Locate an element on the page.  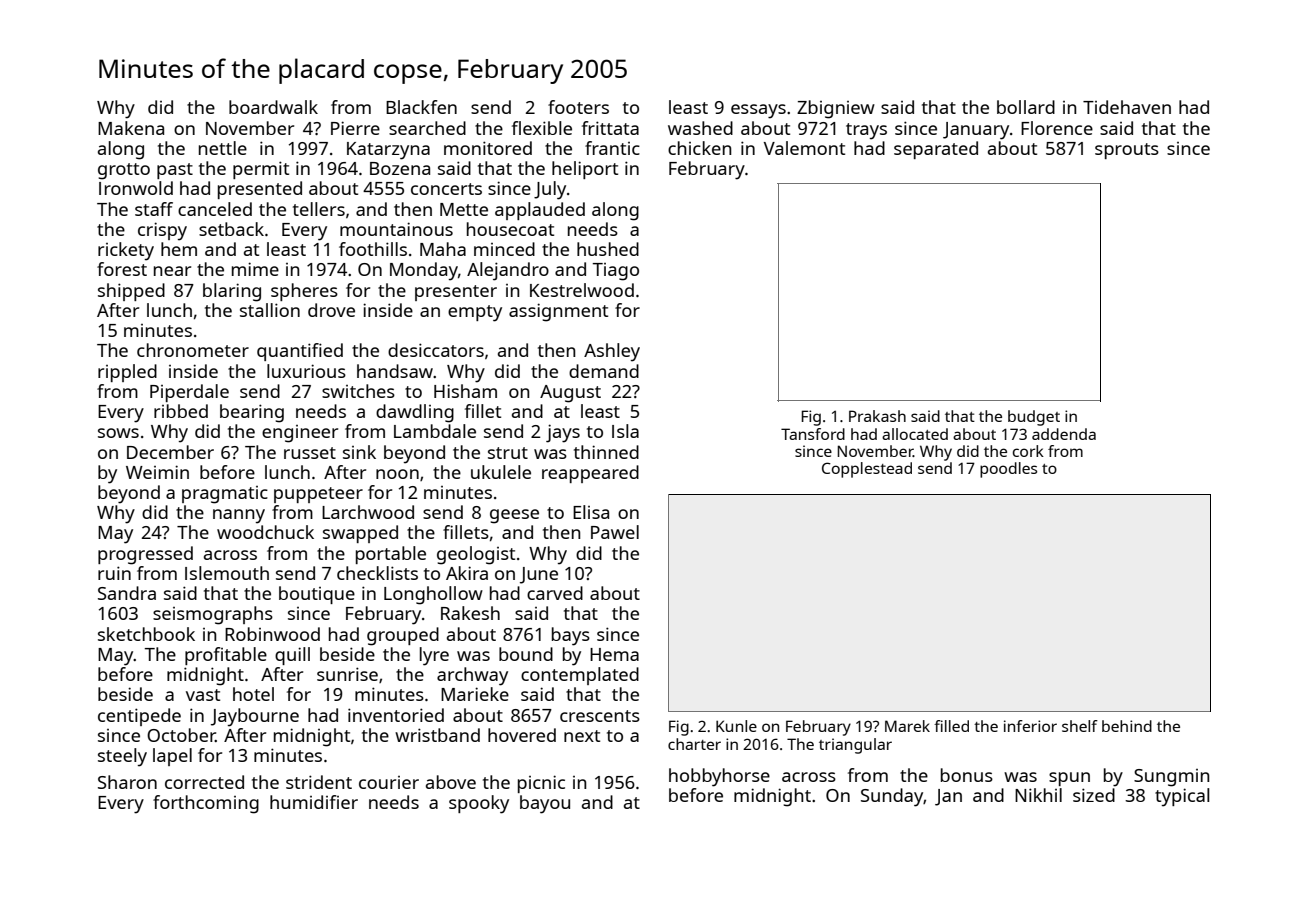
carved is located at coordinates (555, 593).
